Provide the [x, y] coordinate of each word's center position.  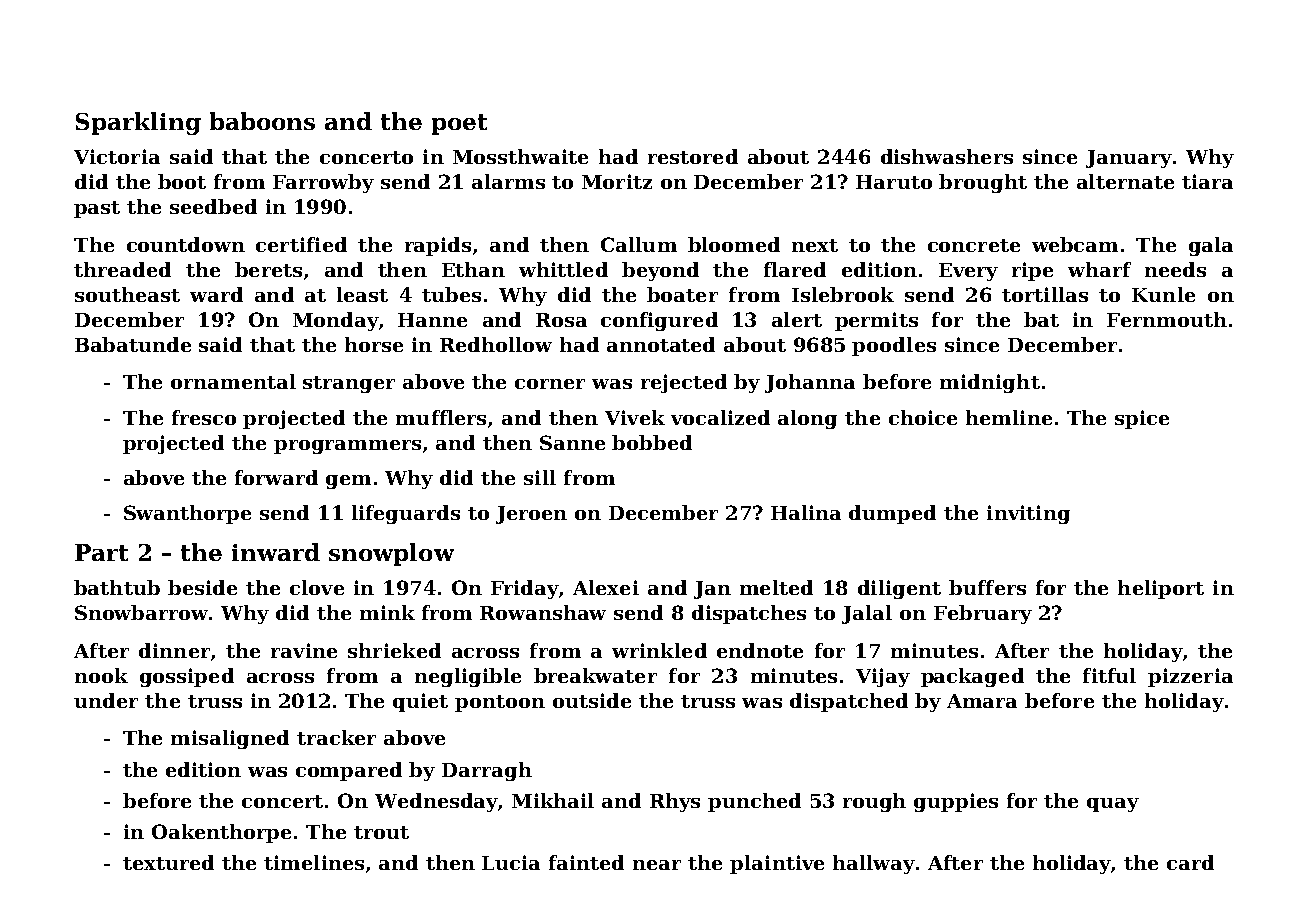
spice [1142, 419]
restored [693, 156]
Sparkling [138, 123]
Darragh [487, 771]
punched [754, 802]
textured [168, 862]
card [1190, 862]
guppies [956, 802]
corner [550, 384]
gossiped [187, 677]
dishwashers [947, 156]
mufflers [441, 417]
